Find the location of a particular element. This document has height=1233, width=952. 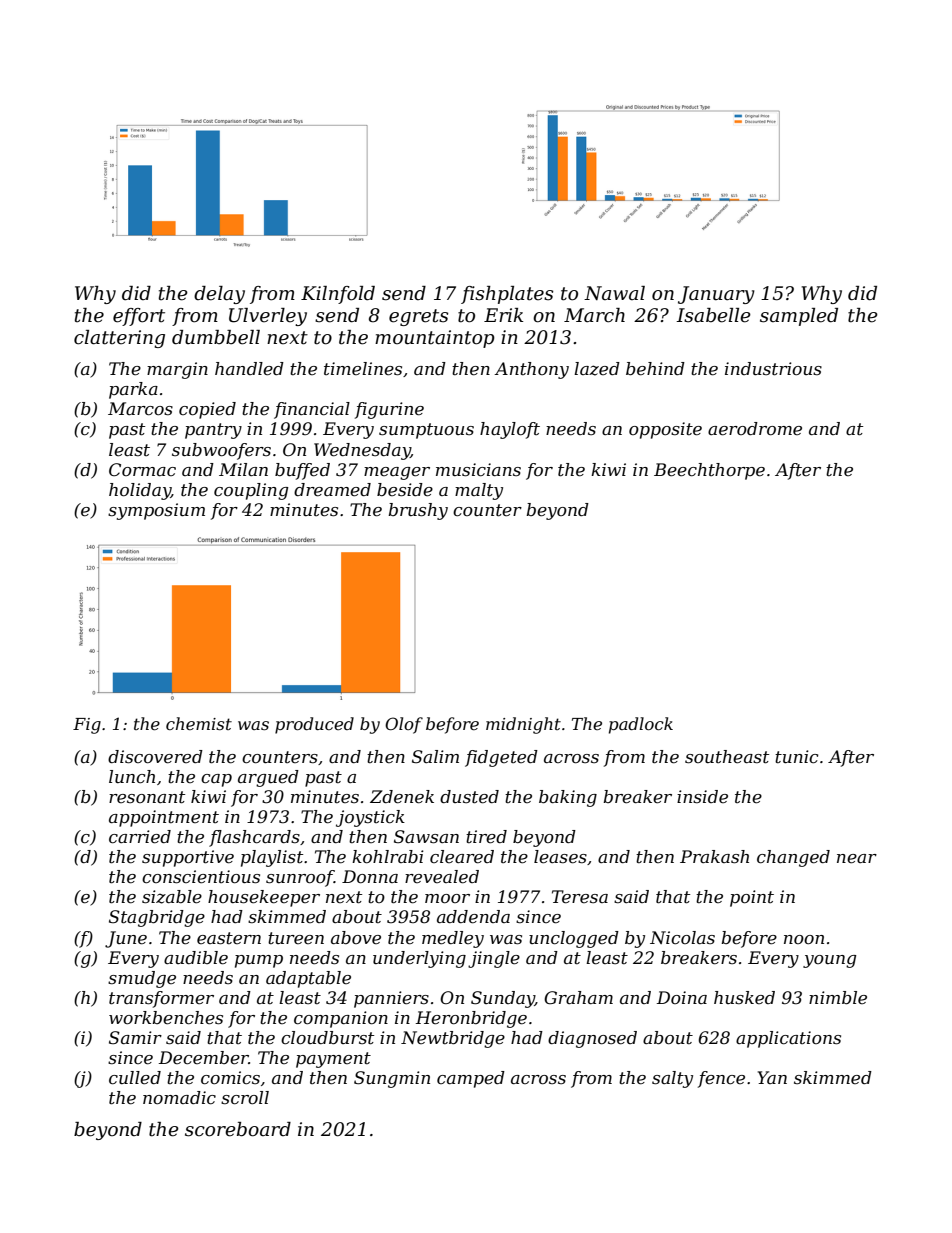

scoreboard is located at coordinates (238, 1129).
